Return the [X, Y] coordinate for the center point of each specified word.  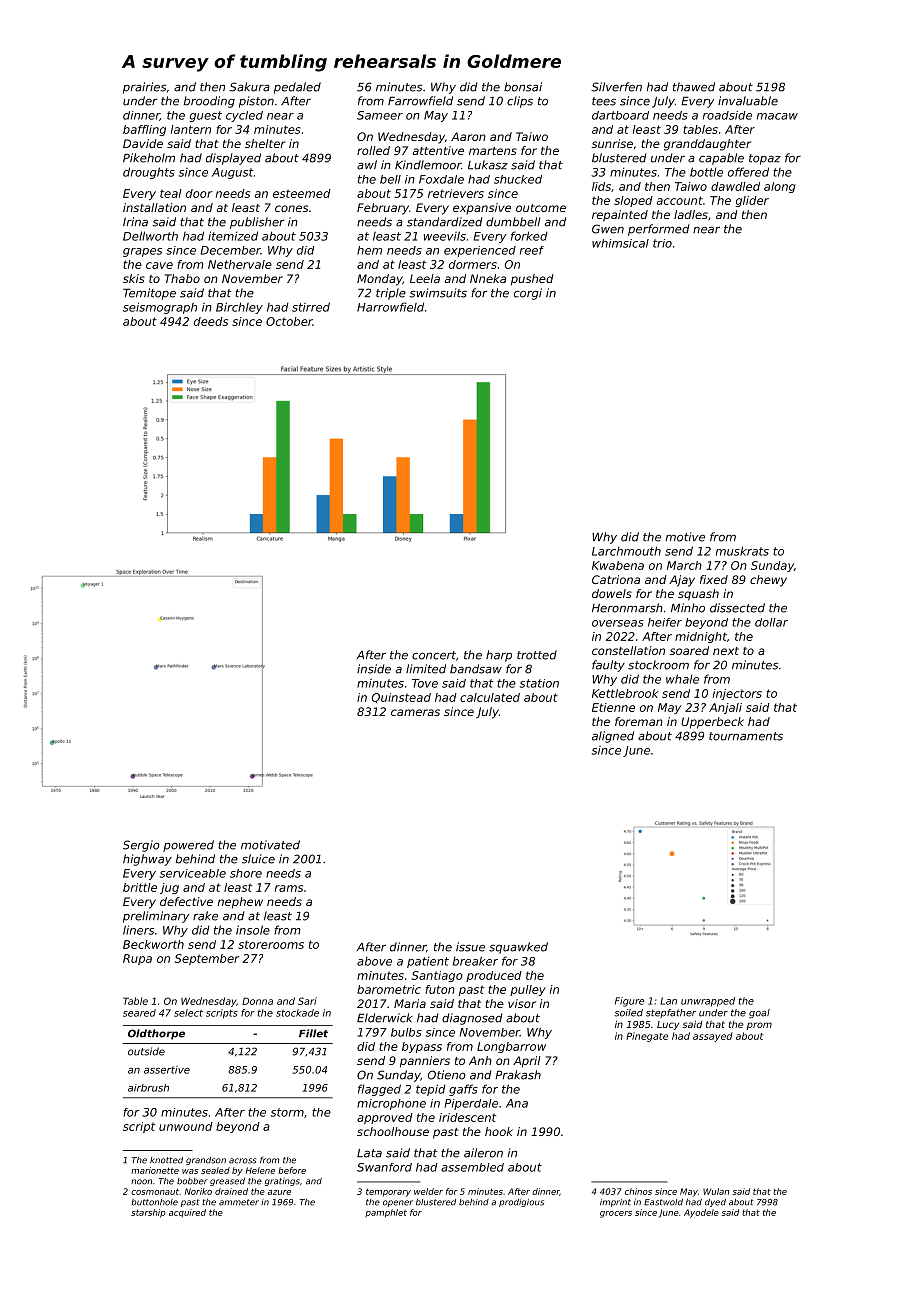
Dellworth [150, 236]
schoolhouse [393, 1131]
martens [493, 151]
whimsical [620, 243]
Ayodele [701, 1213]
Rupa [137, 959]
